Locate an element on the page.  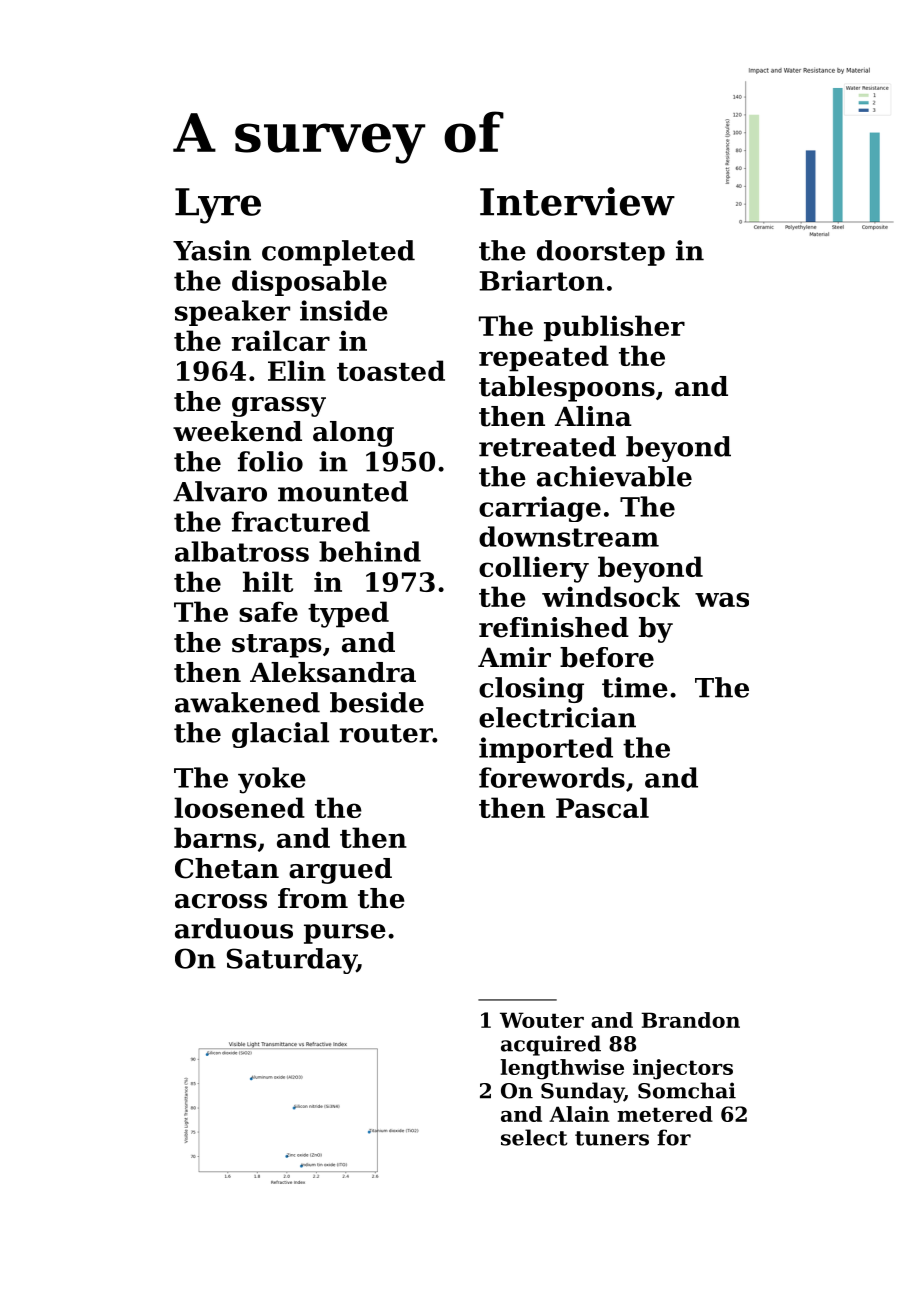
achievable is located at coordinates (614, 476).
